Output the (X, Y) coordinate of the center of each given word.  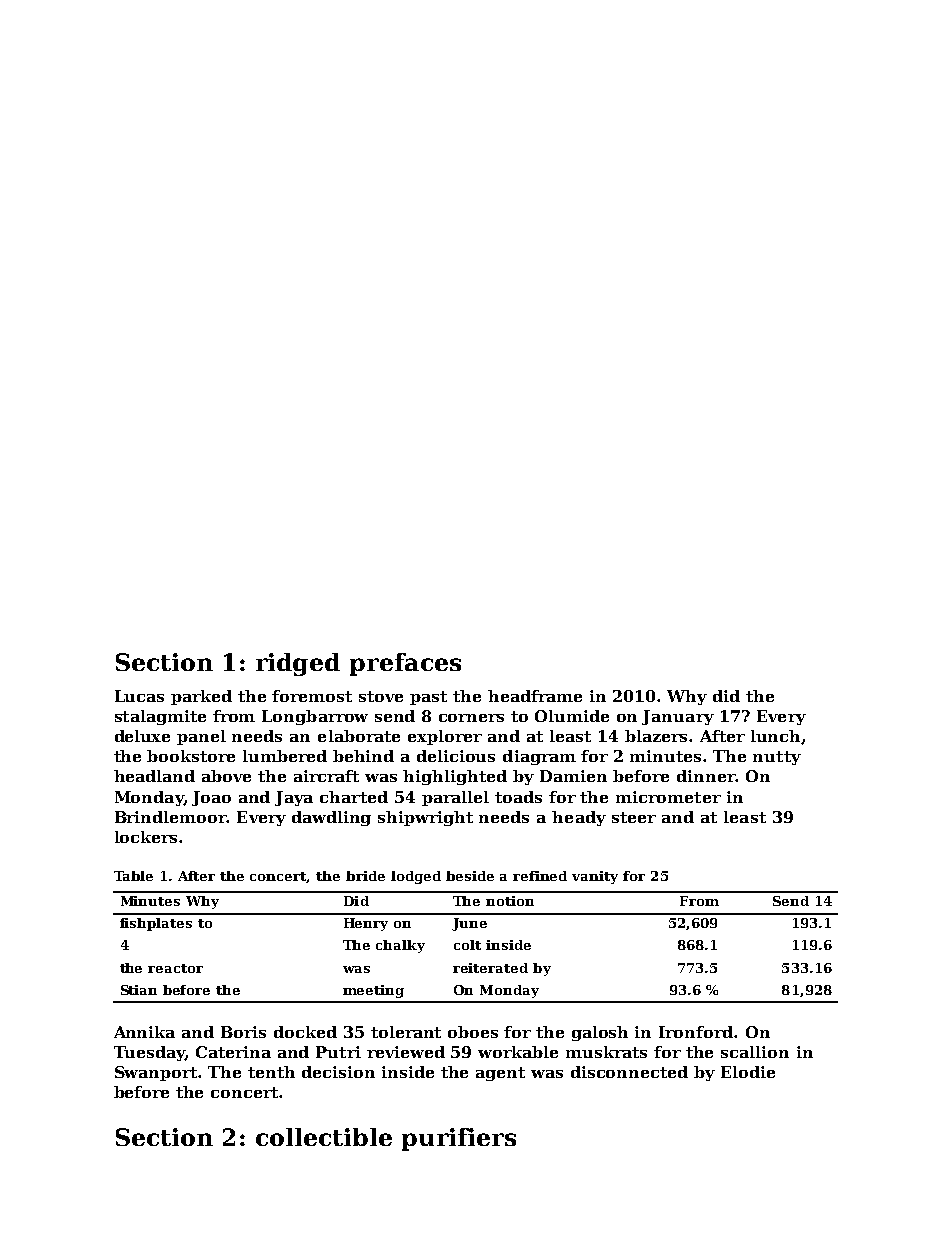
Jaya (294, 798)
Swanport (157, 1073)
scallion (755, 1052)
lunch (775, 736)
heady (579, 818)
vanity (595, 877)
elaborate (359, 736)
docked (305, 1032)
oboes (473, 1032)
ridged (298, 664)
